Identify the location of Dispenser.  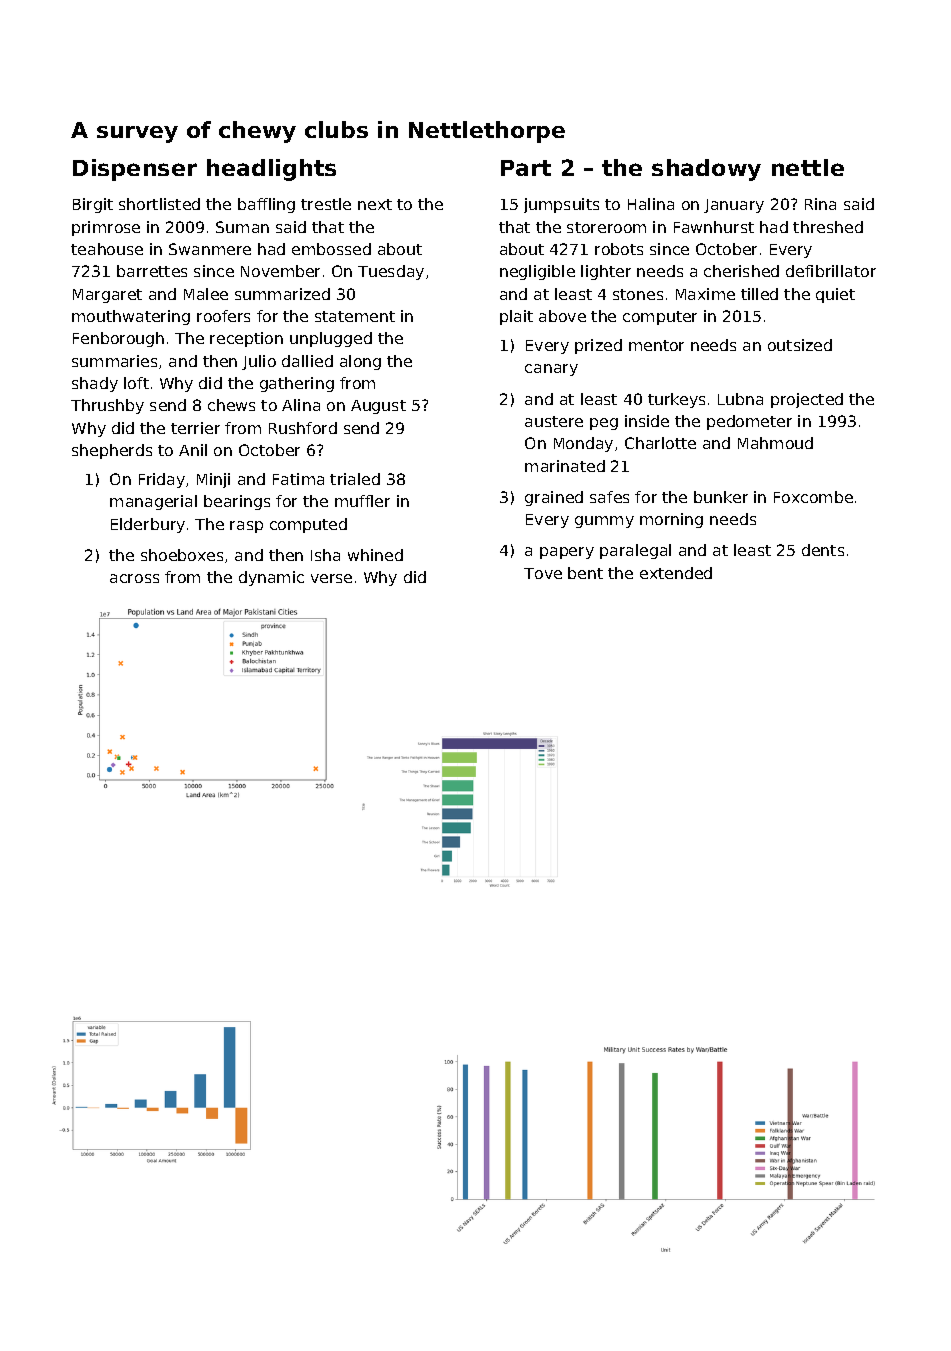
(135, 170).
